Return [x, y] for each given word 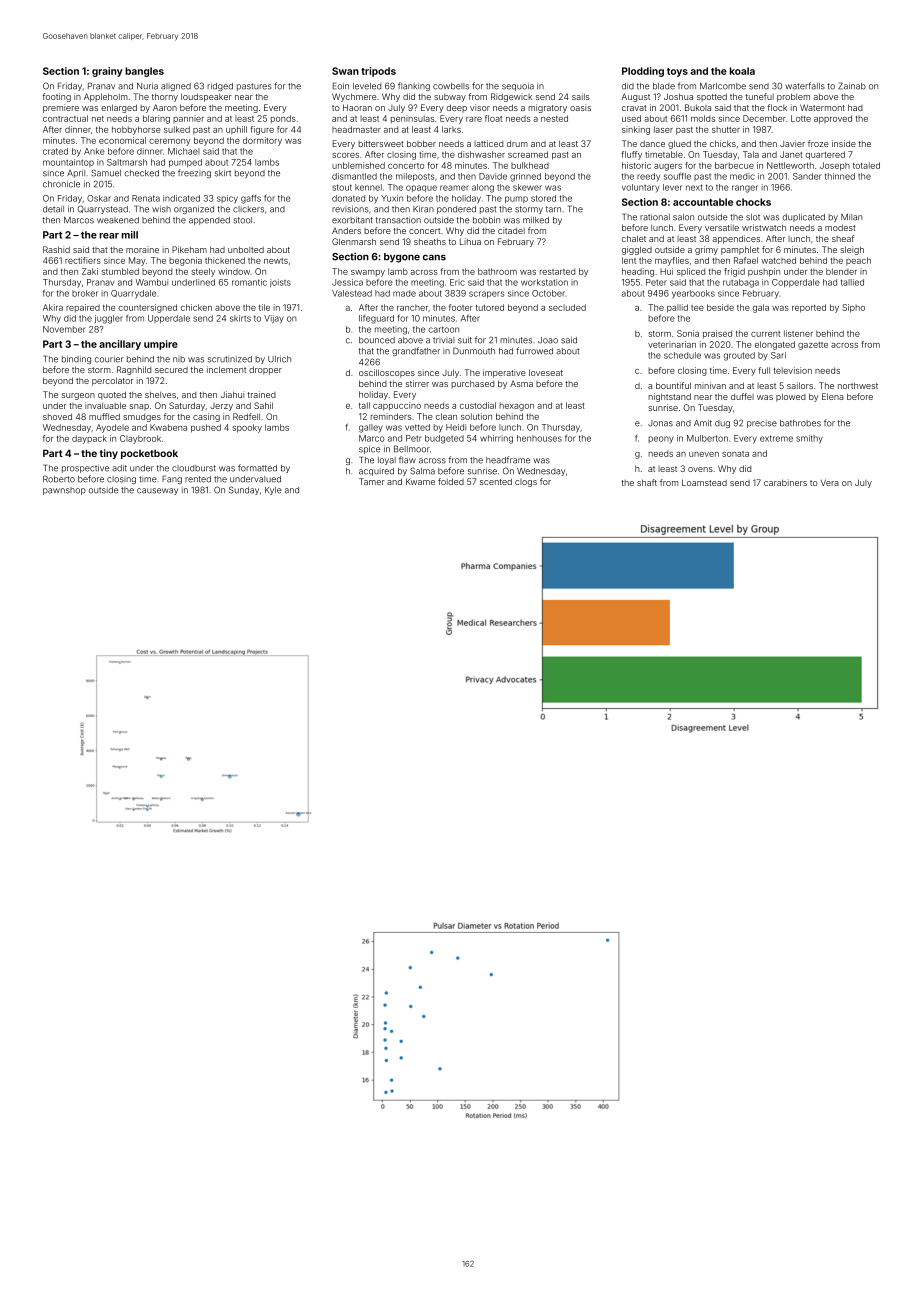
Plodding [643, 72]
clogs [526, 483]
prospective [85, 469]
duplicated [804, 218]
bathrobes [800, 423]
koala [742, 71]
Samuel [106, 173]
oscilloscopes [387, 373]
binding [76, 360]
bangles [144, 72]
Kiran [423, 209]
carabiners [785, 482]
